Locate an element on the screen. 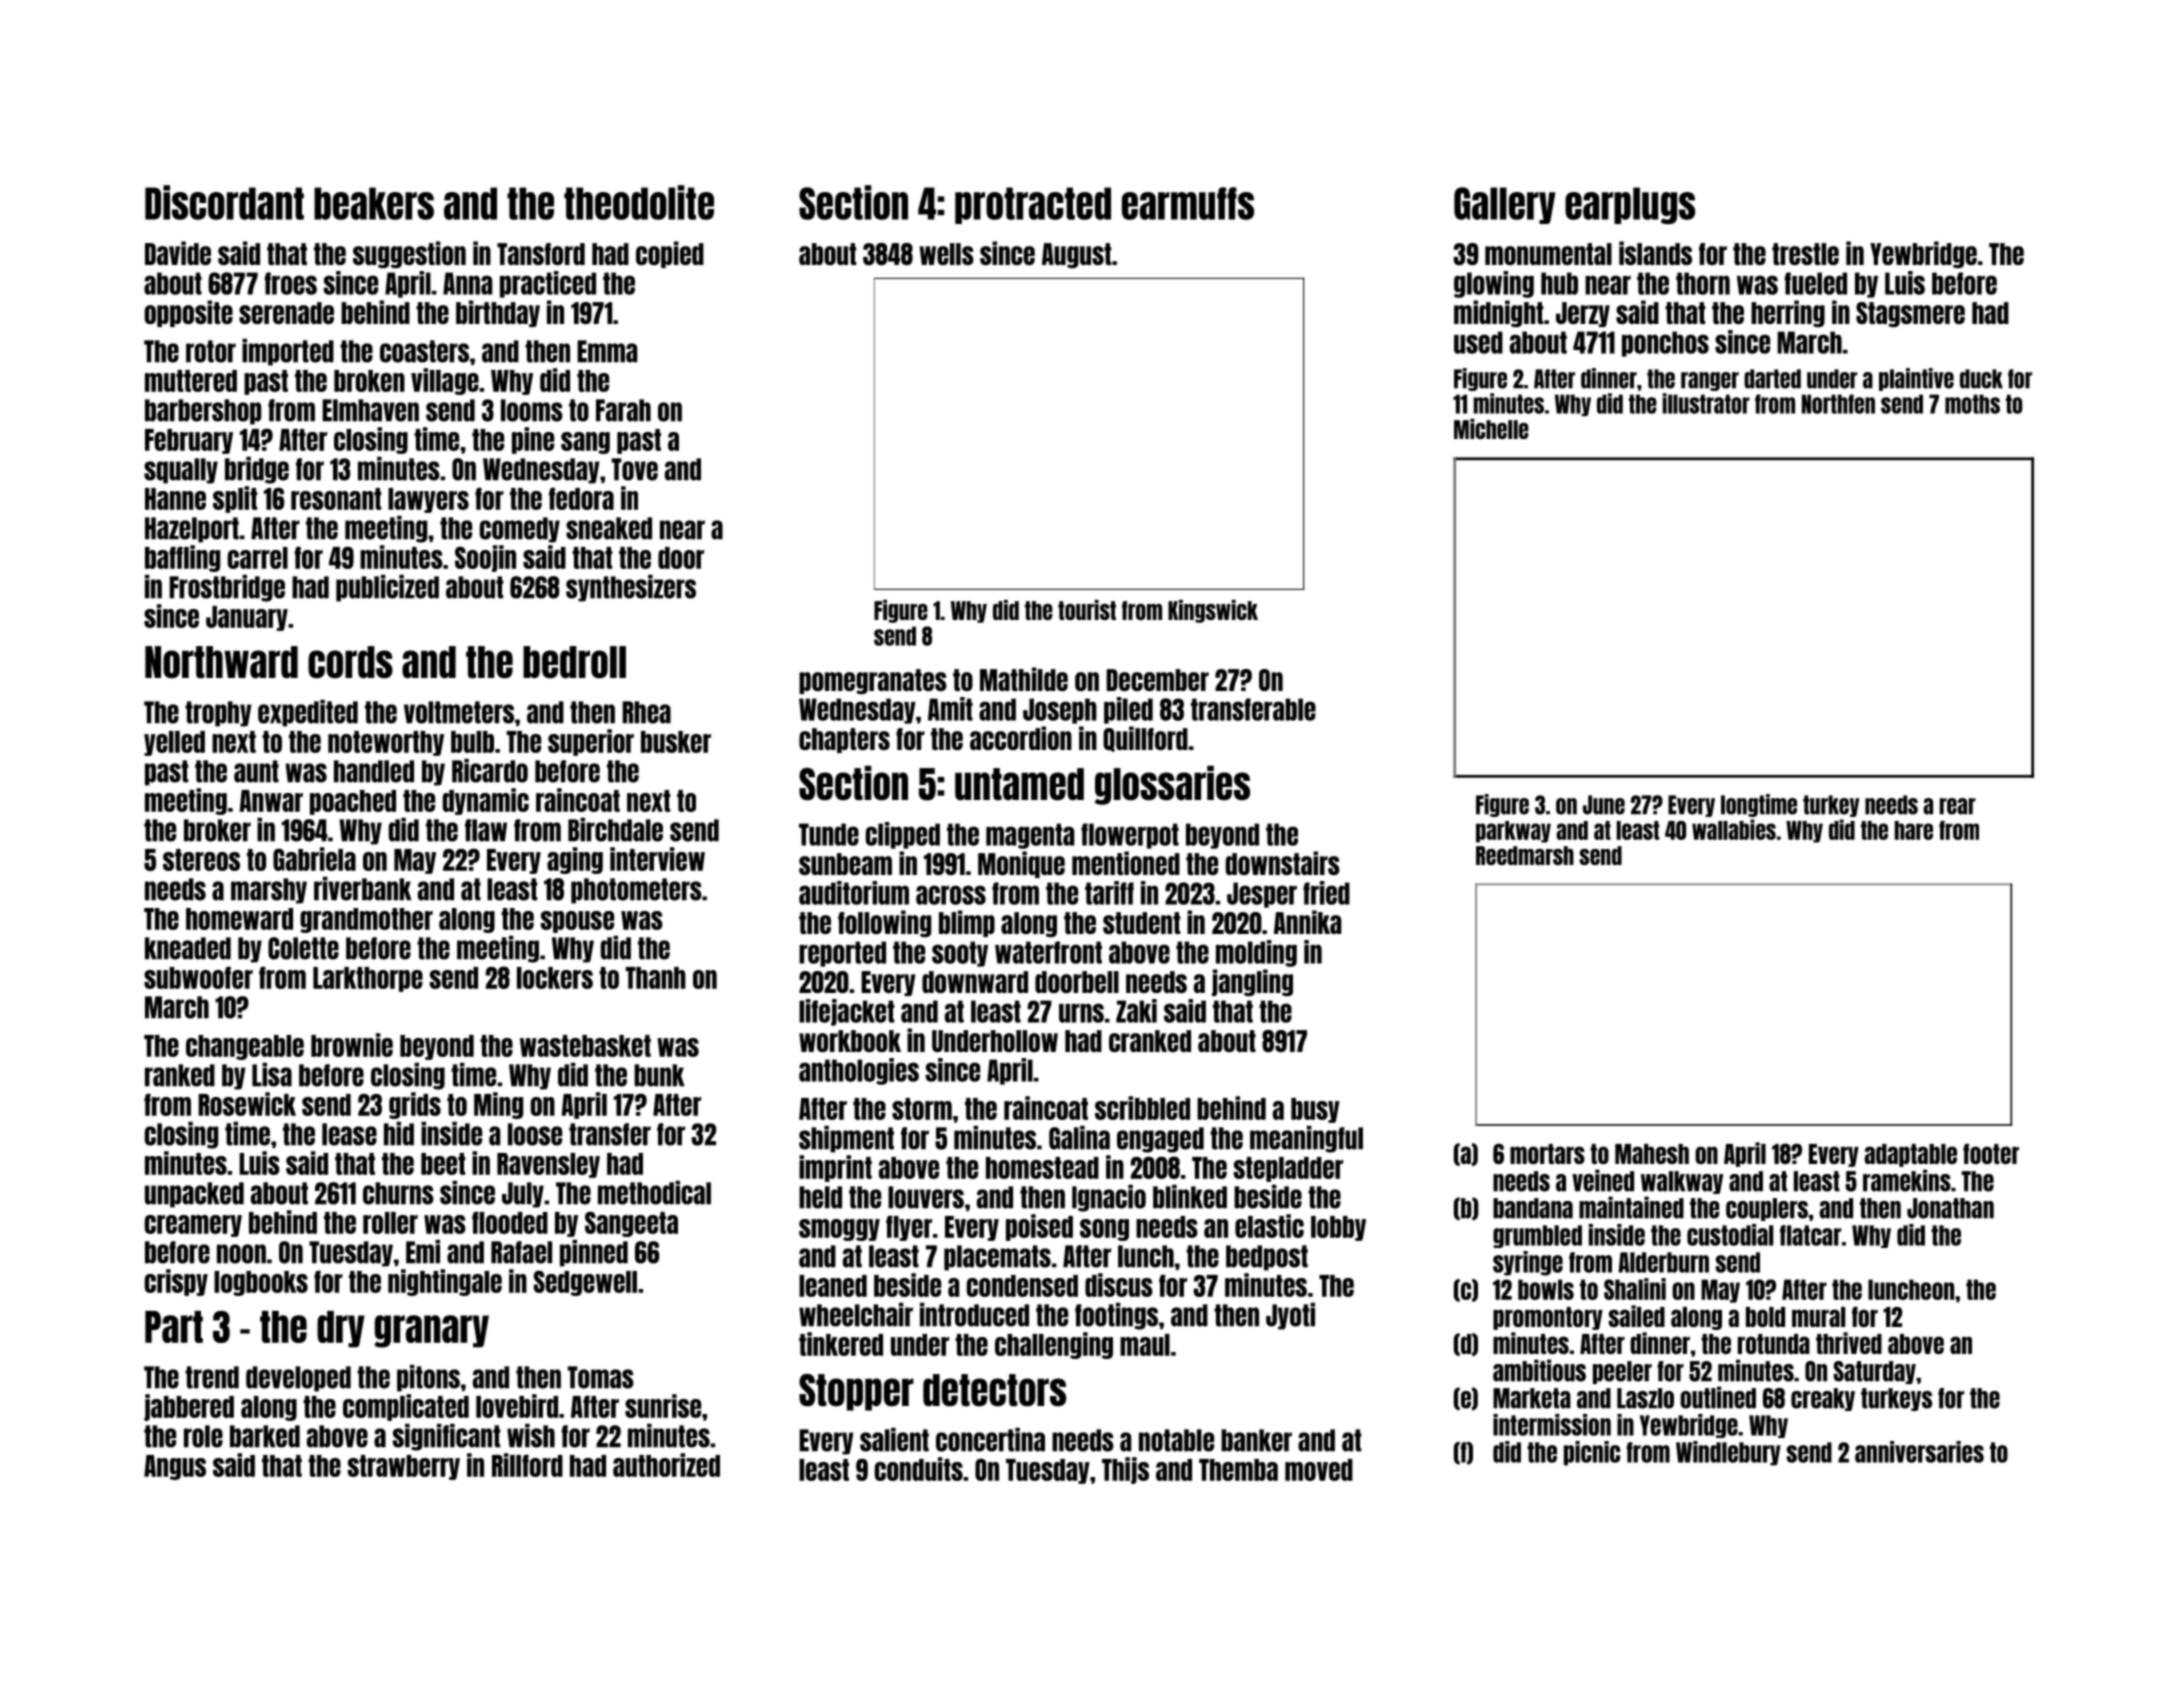 This screenshot has height=1683, width=2178. earplugs is located at coordinates (1630, 205).
